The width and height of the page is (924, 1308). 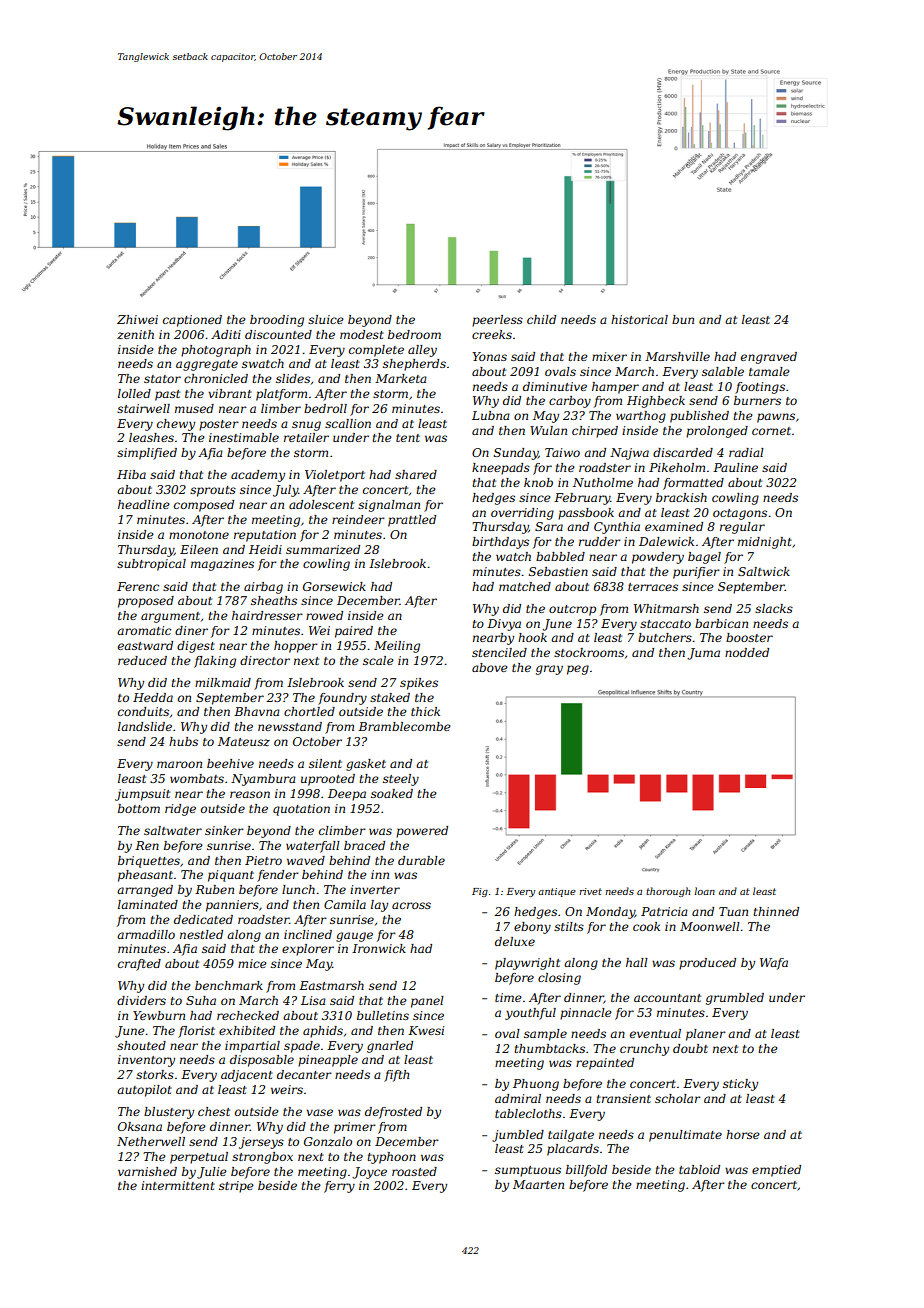 What do you see at coordinates (416, 474) in the page?
I see `shared` at bounding box center [416, 474].
